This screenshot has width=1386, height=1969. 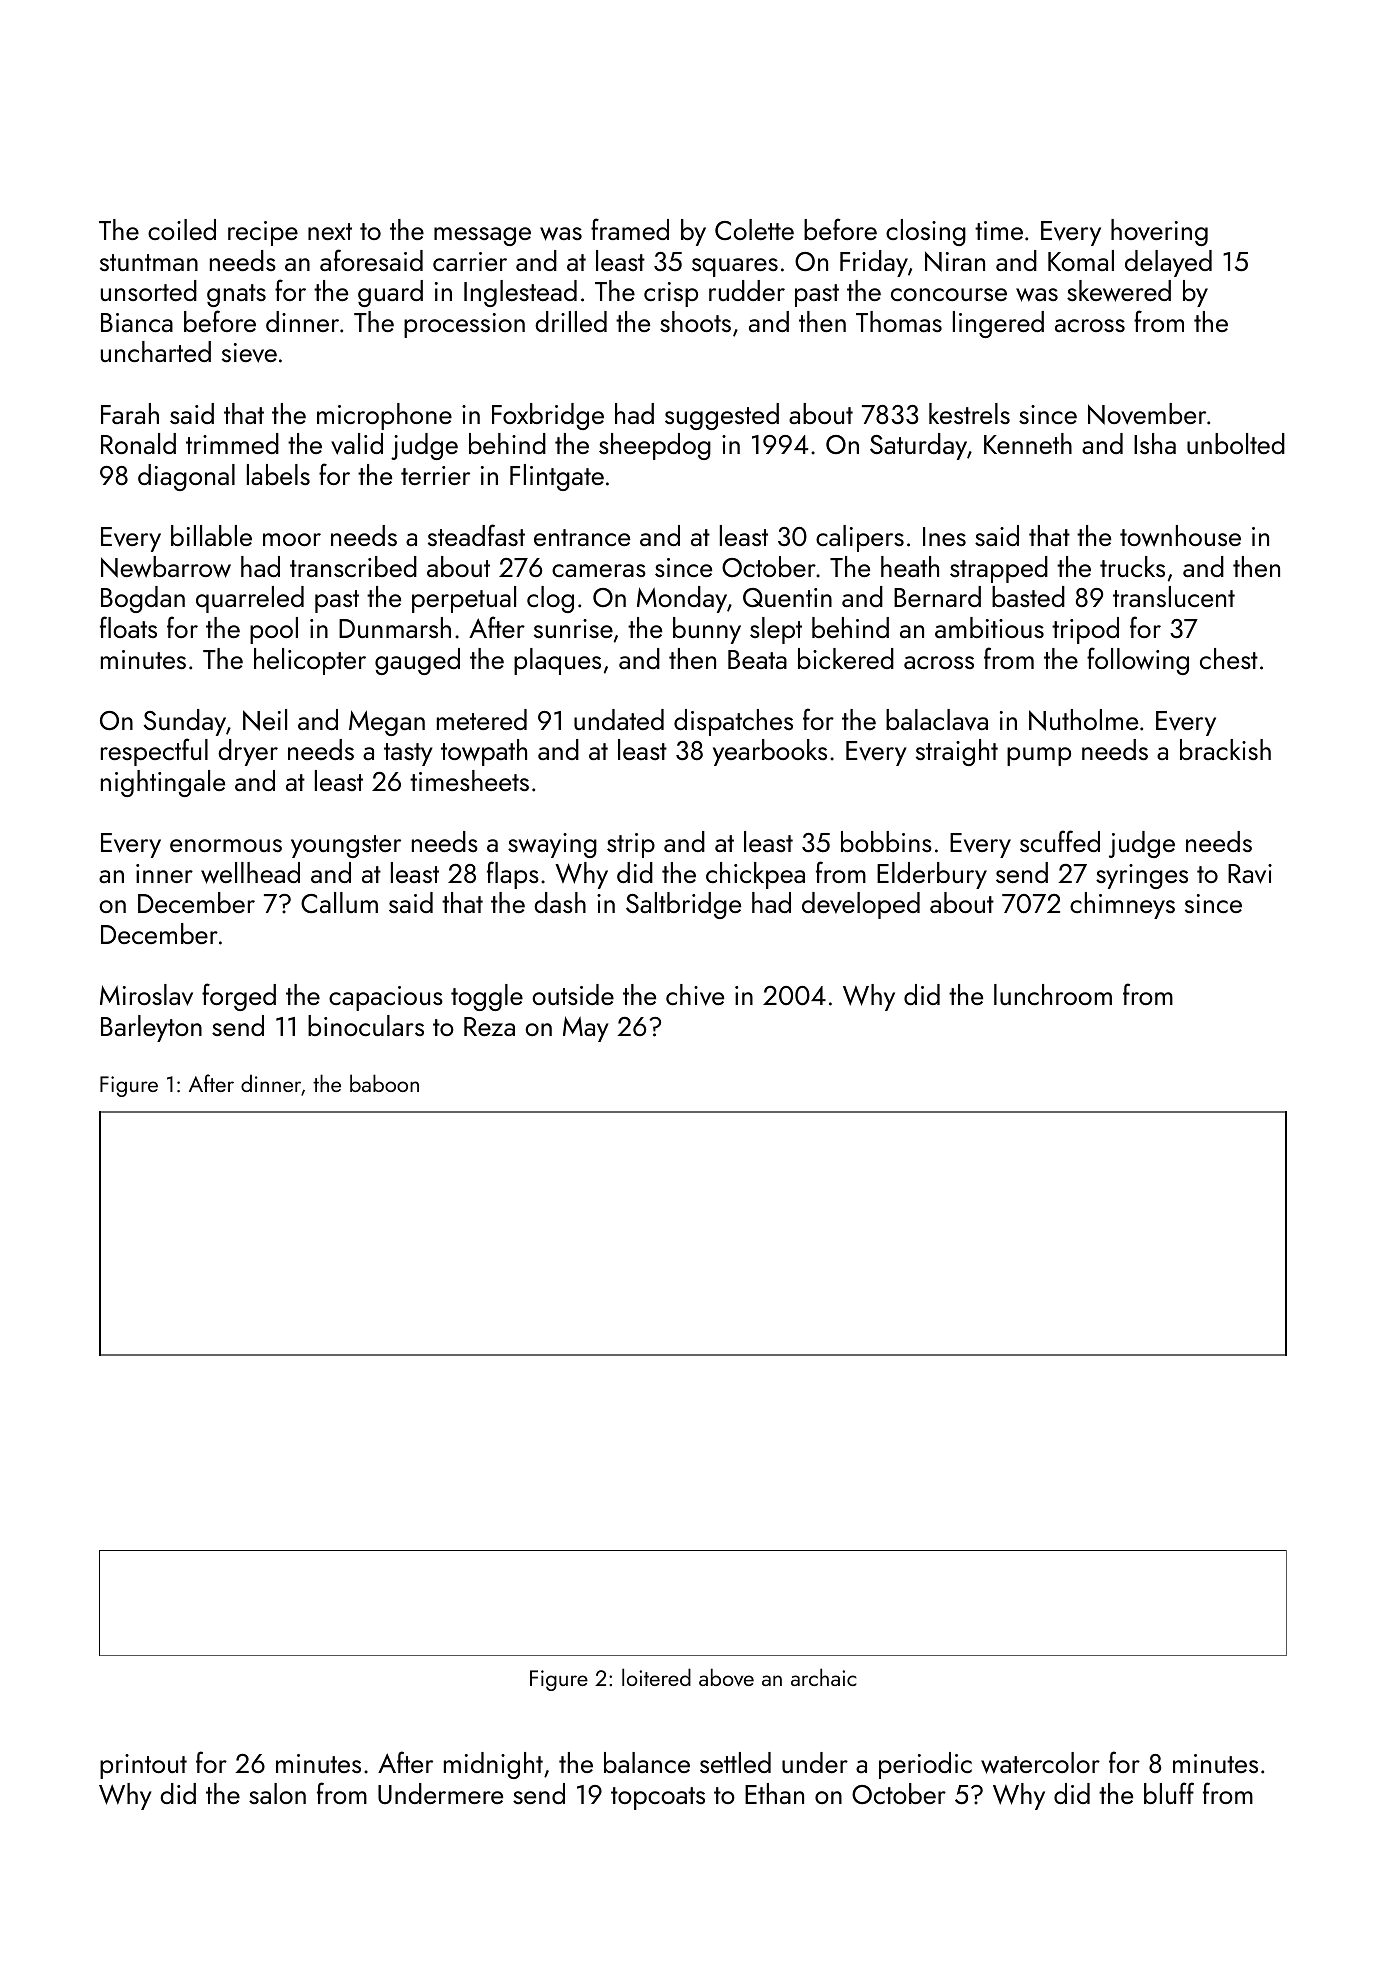 What do you see at coordinates (1053, 994) in the screenshot?
I see `lunchroom` at bounding box center [1053, 994].
